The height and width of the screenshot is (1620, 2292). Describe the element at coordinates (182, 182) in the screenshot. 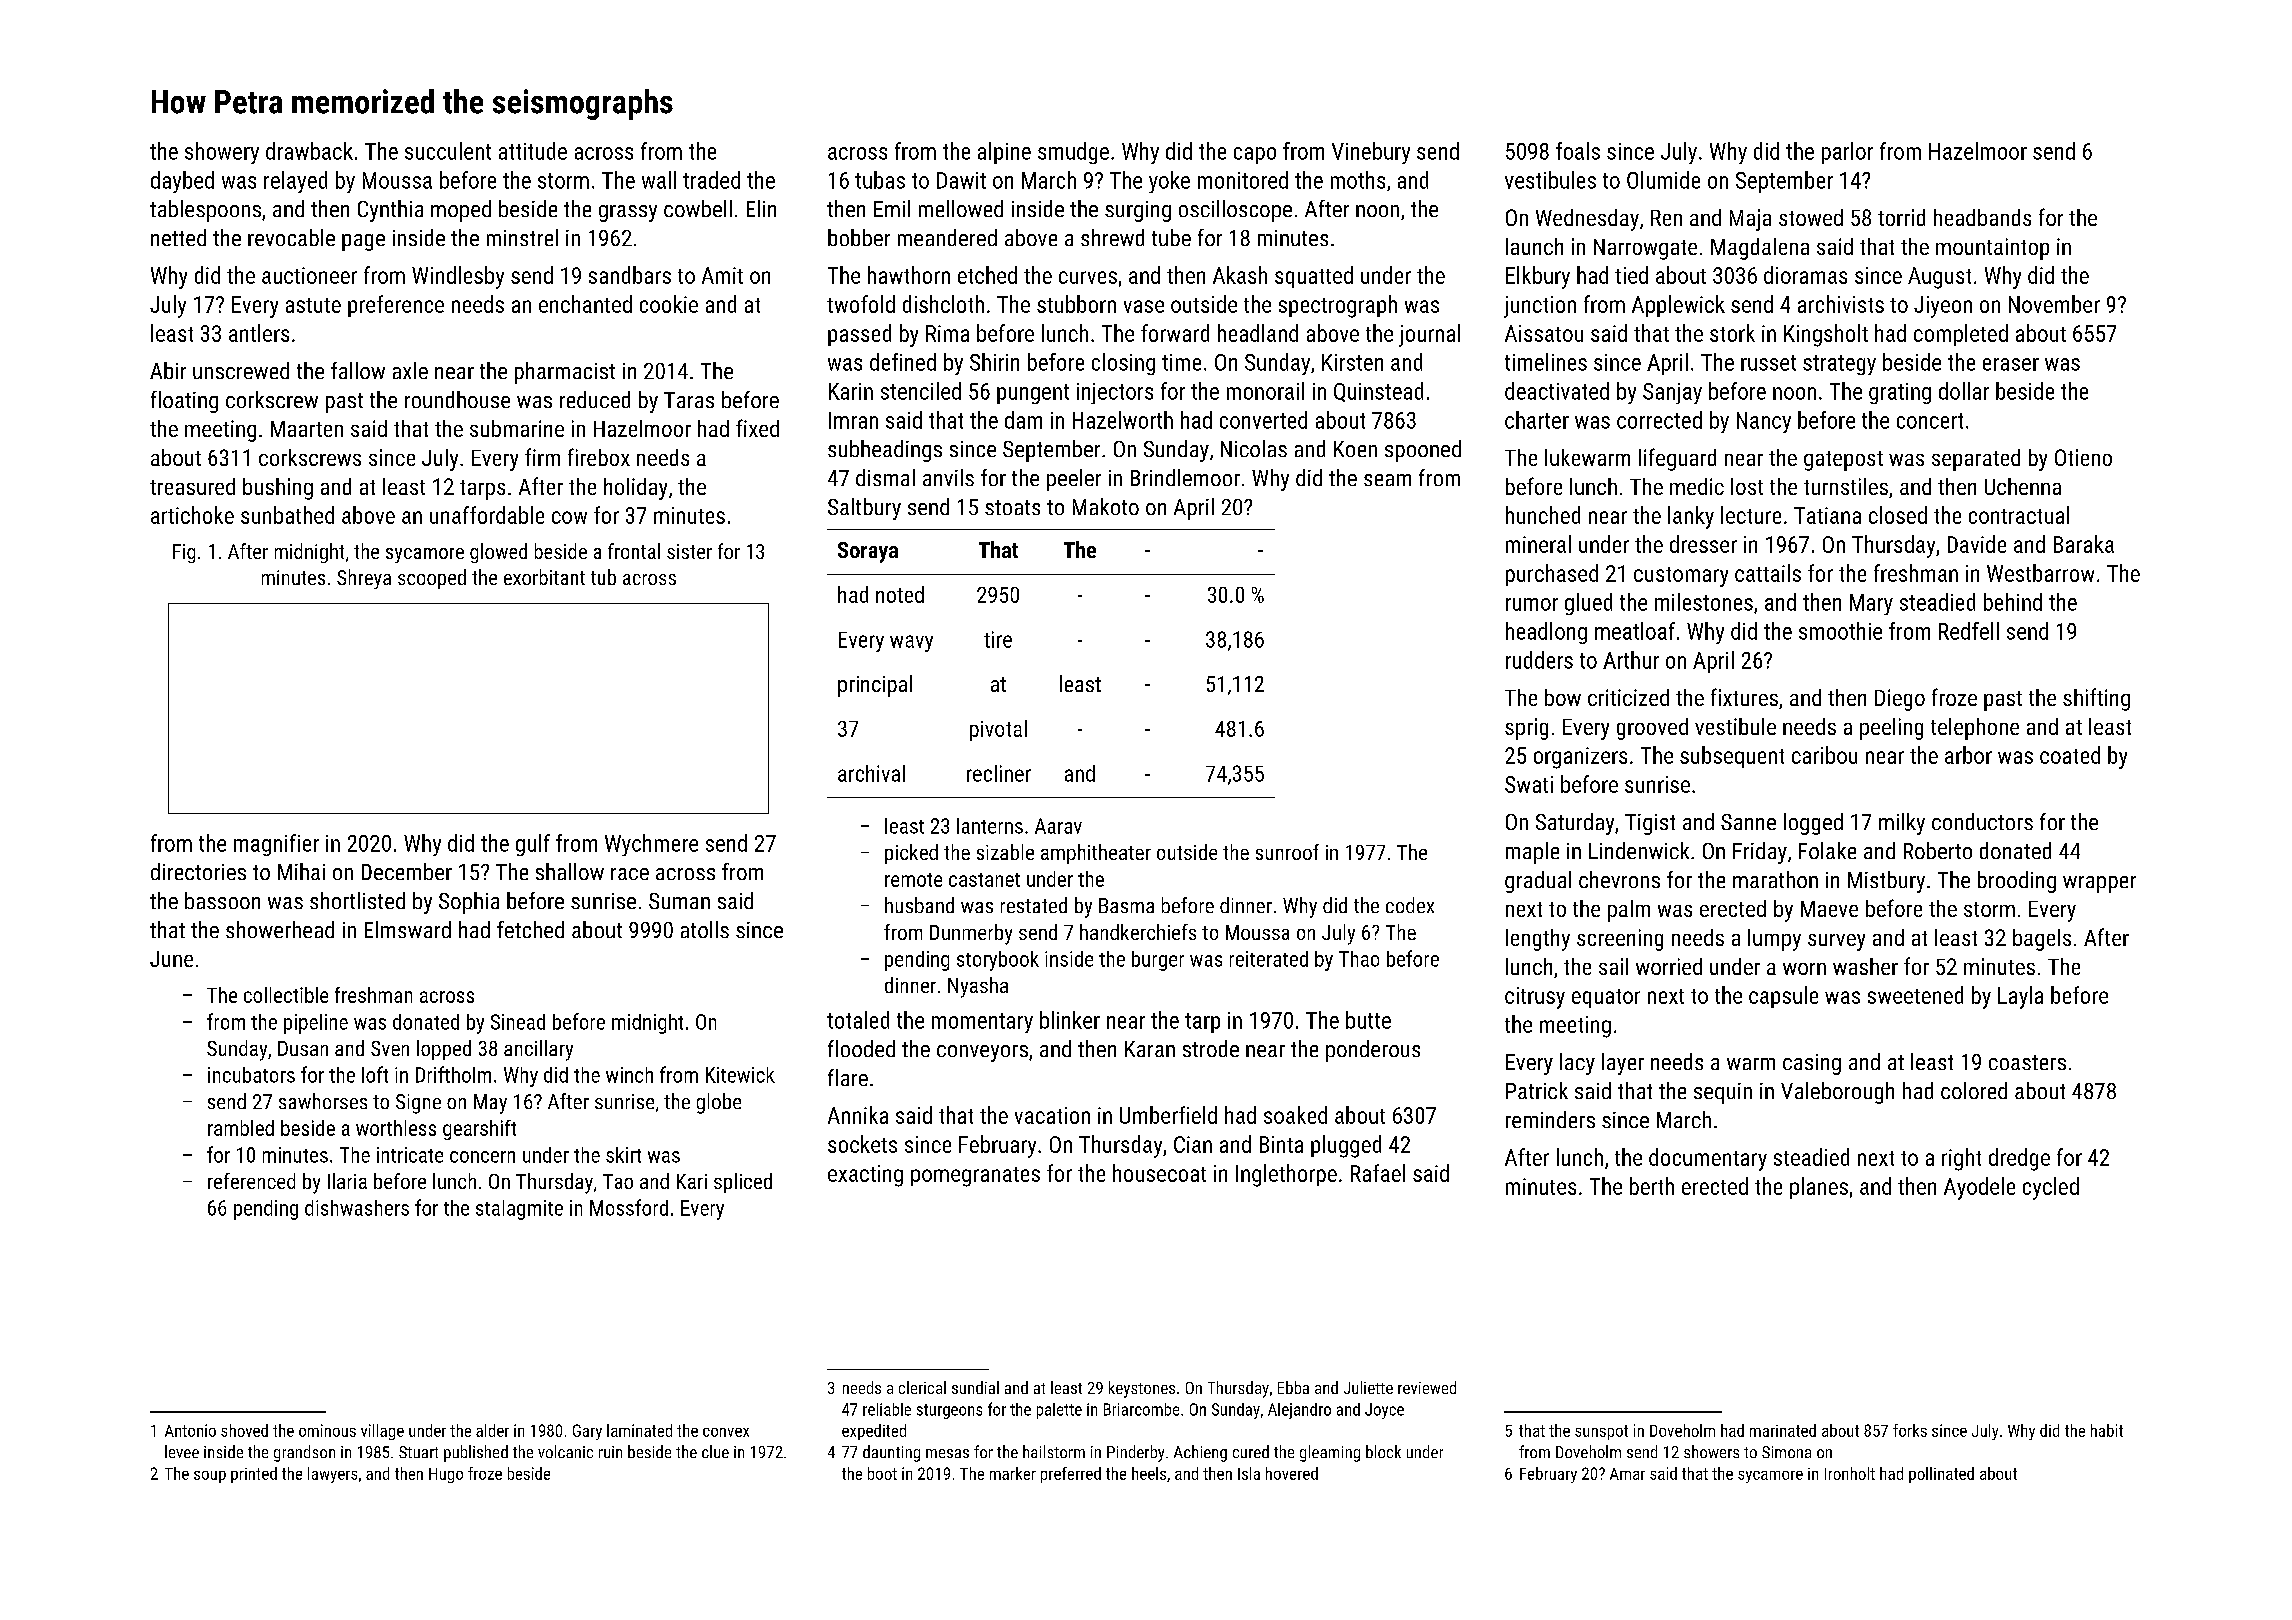

I see `daybed` at that location.
